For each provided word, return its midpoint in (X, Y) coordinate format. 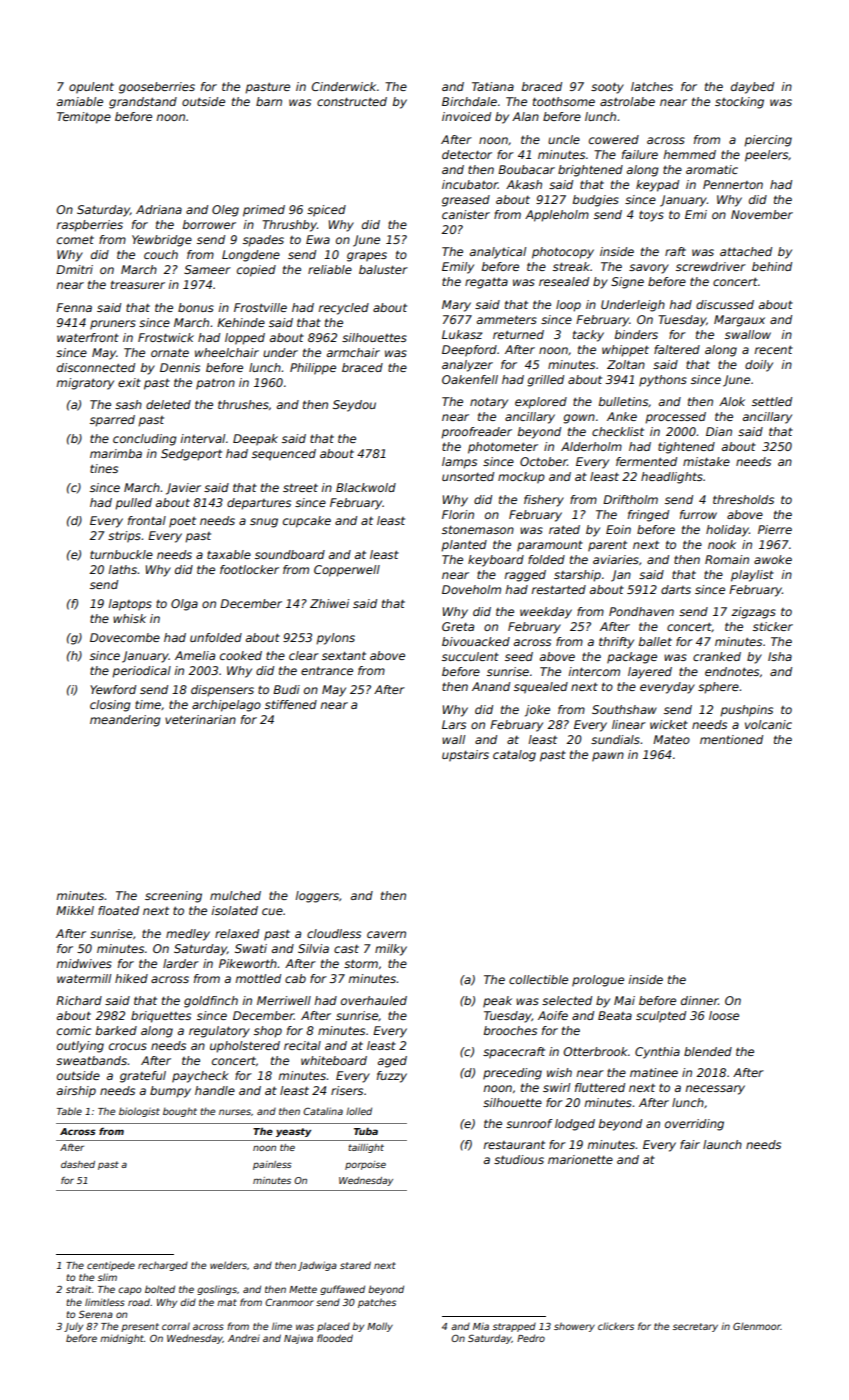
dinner (699, 1000)
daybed (752, 88)
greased (466, 201)
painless (272, 1165)
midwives (84, 963)
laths (123, 569)
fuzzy (392, 1077)
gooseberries (157, 88)
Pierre (775, 529)
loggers (317, 897)
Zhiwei (329, 603)
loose (724, 1015)
